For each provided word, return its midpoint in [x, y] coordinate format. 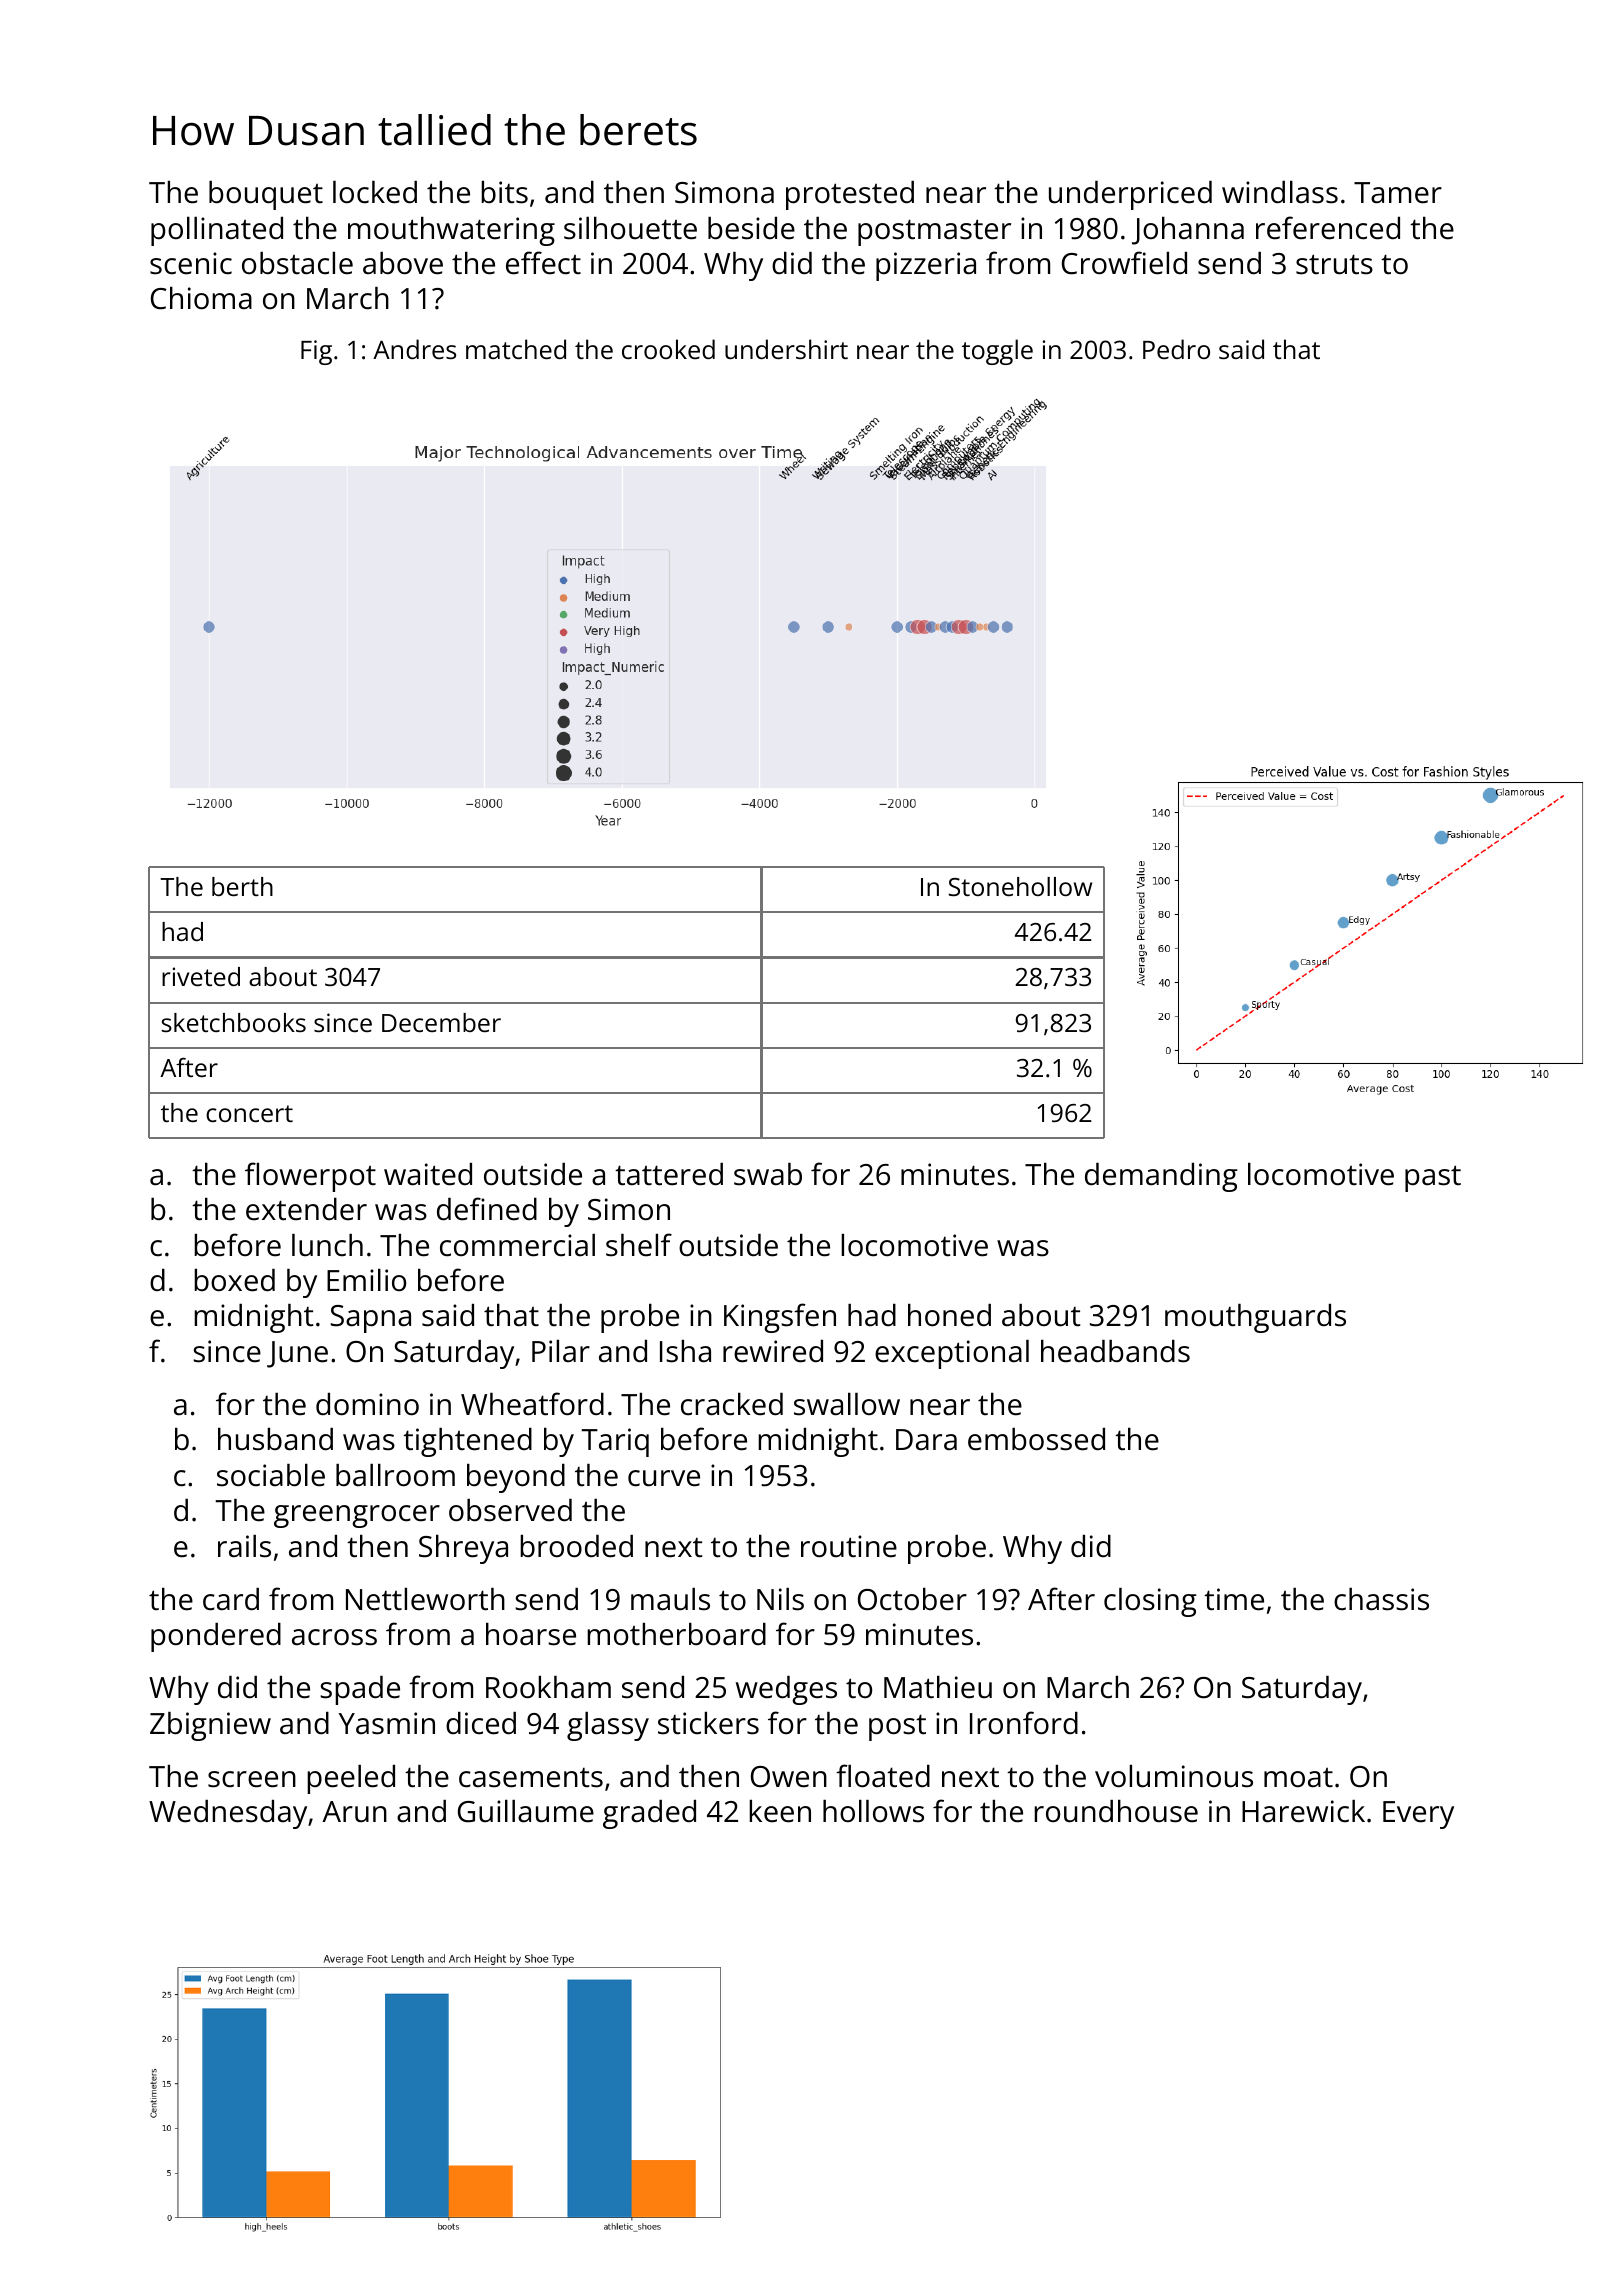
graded [649, 1814]
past [1433, 1178]
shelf [639, 1245]
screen [252, 1779]
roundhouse [1116, 1811]
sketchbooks [233, 1022]
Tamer [1398, 193]
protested [850, 195]
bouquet [266, 195]
